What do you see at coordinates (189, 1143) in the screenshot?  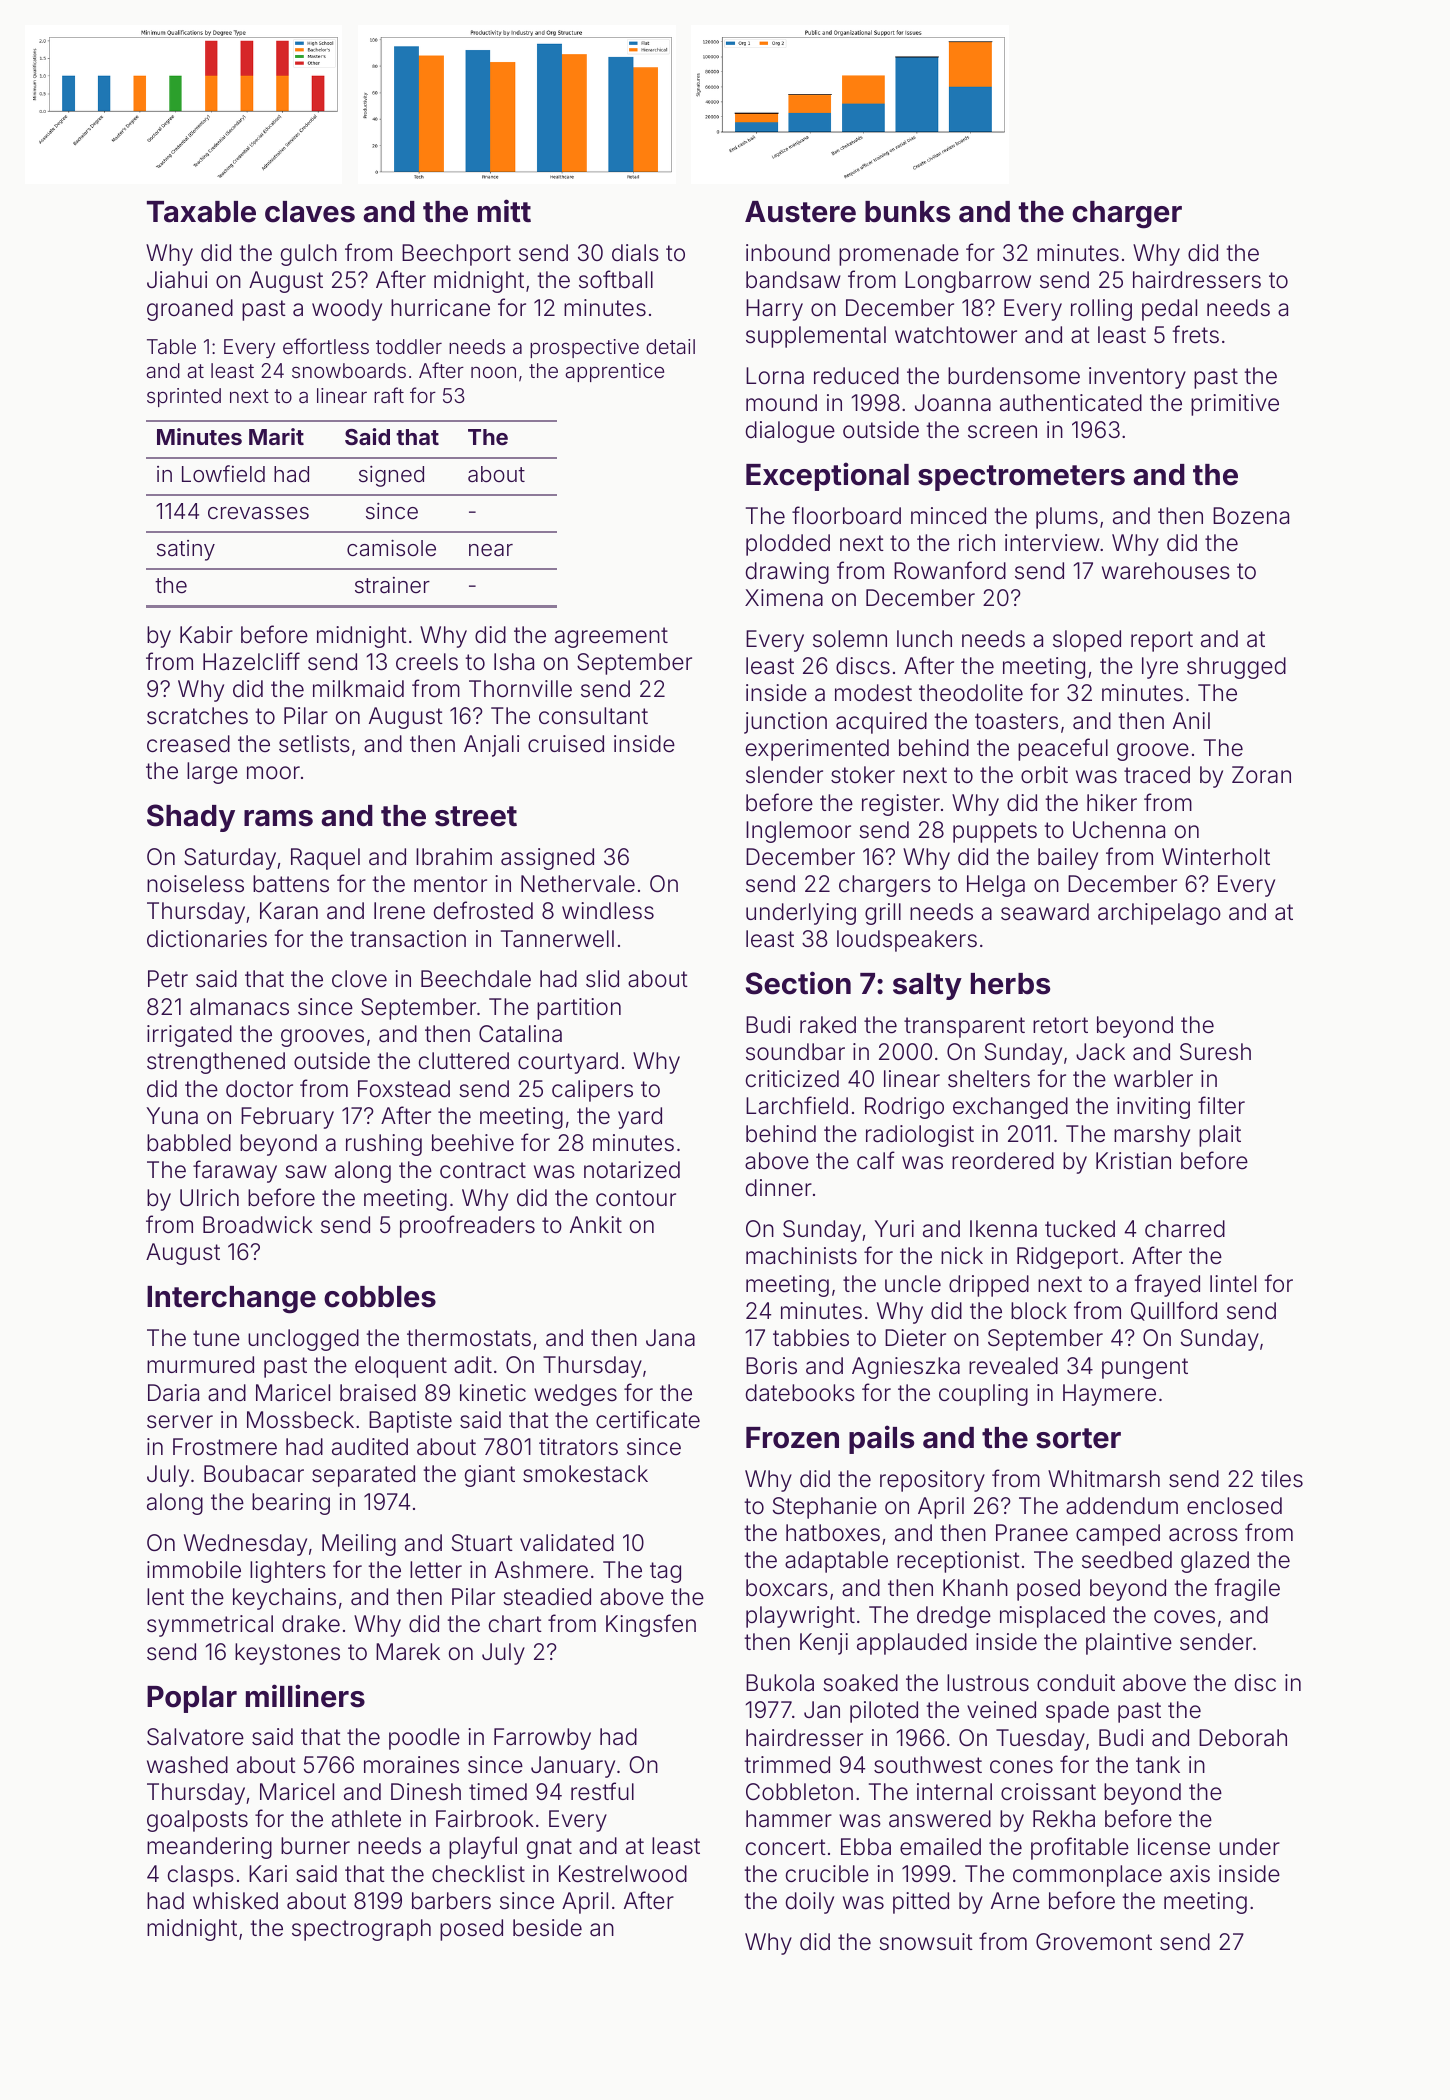 I see `babbled` at bounding box center [189, 1143].
